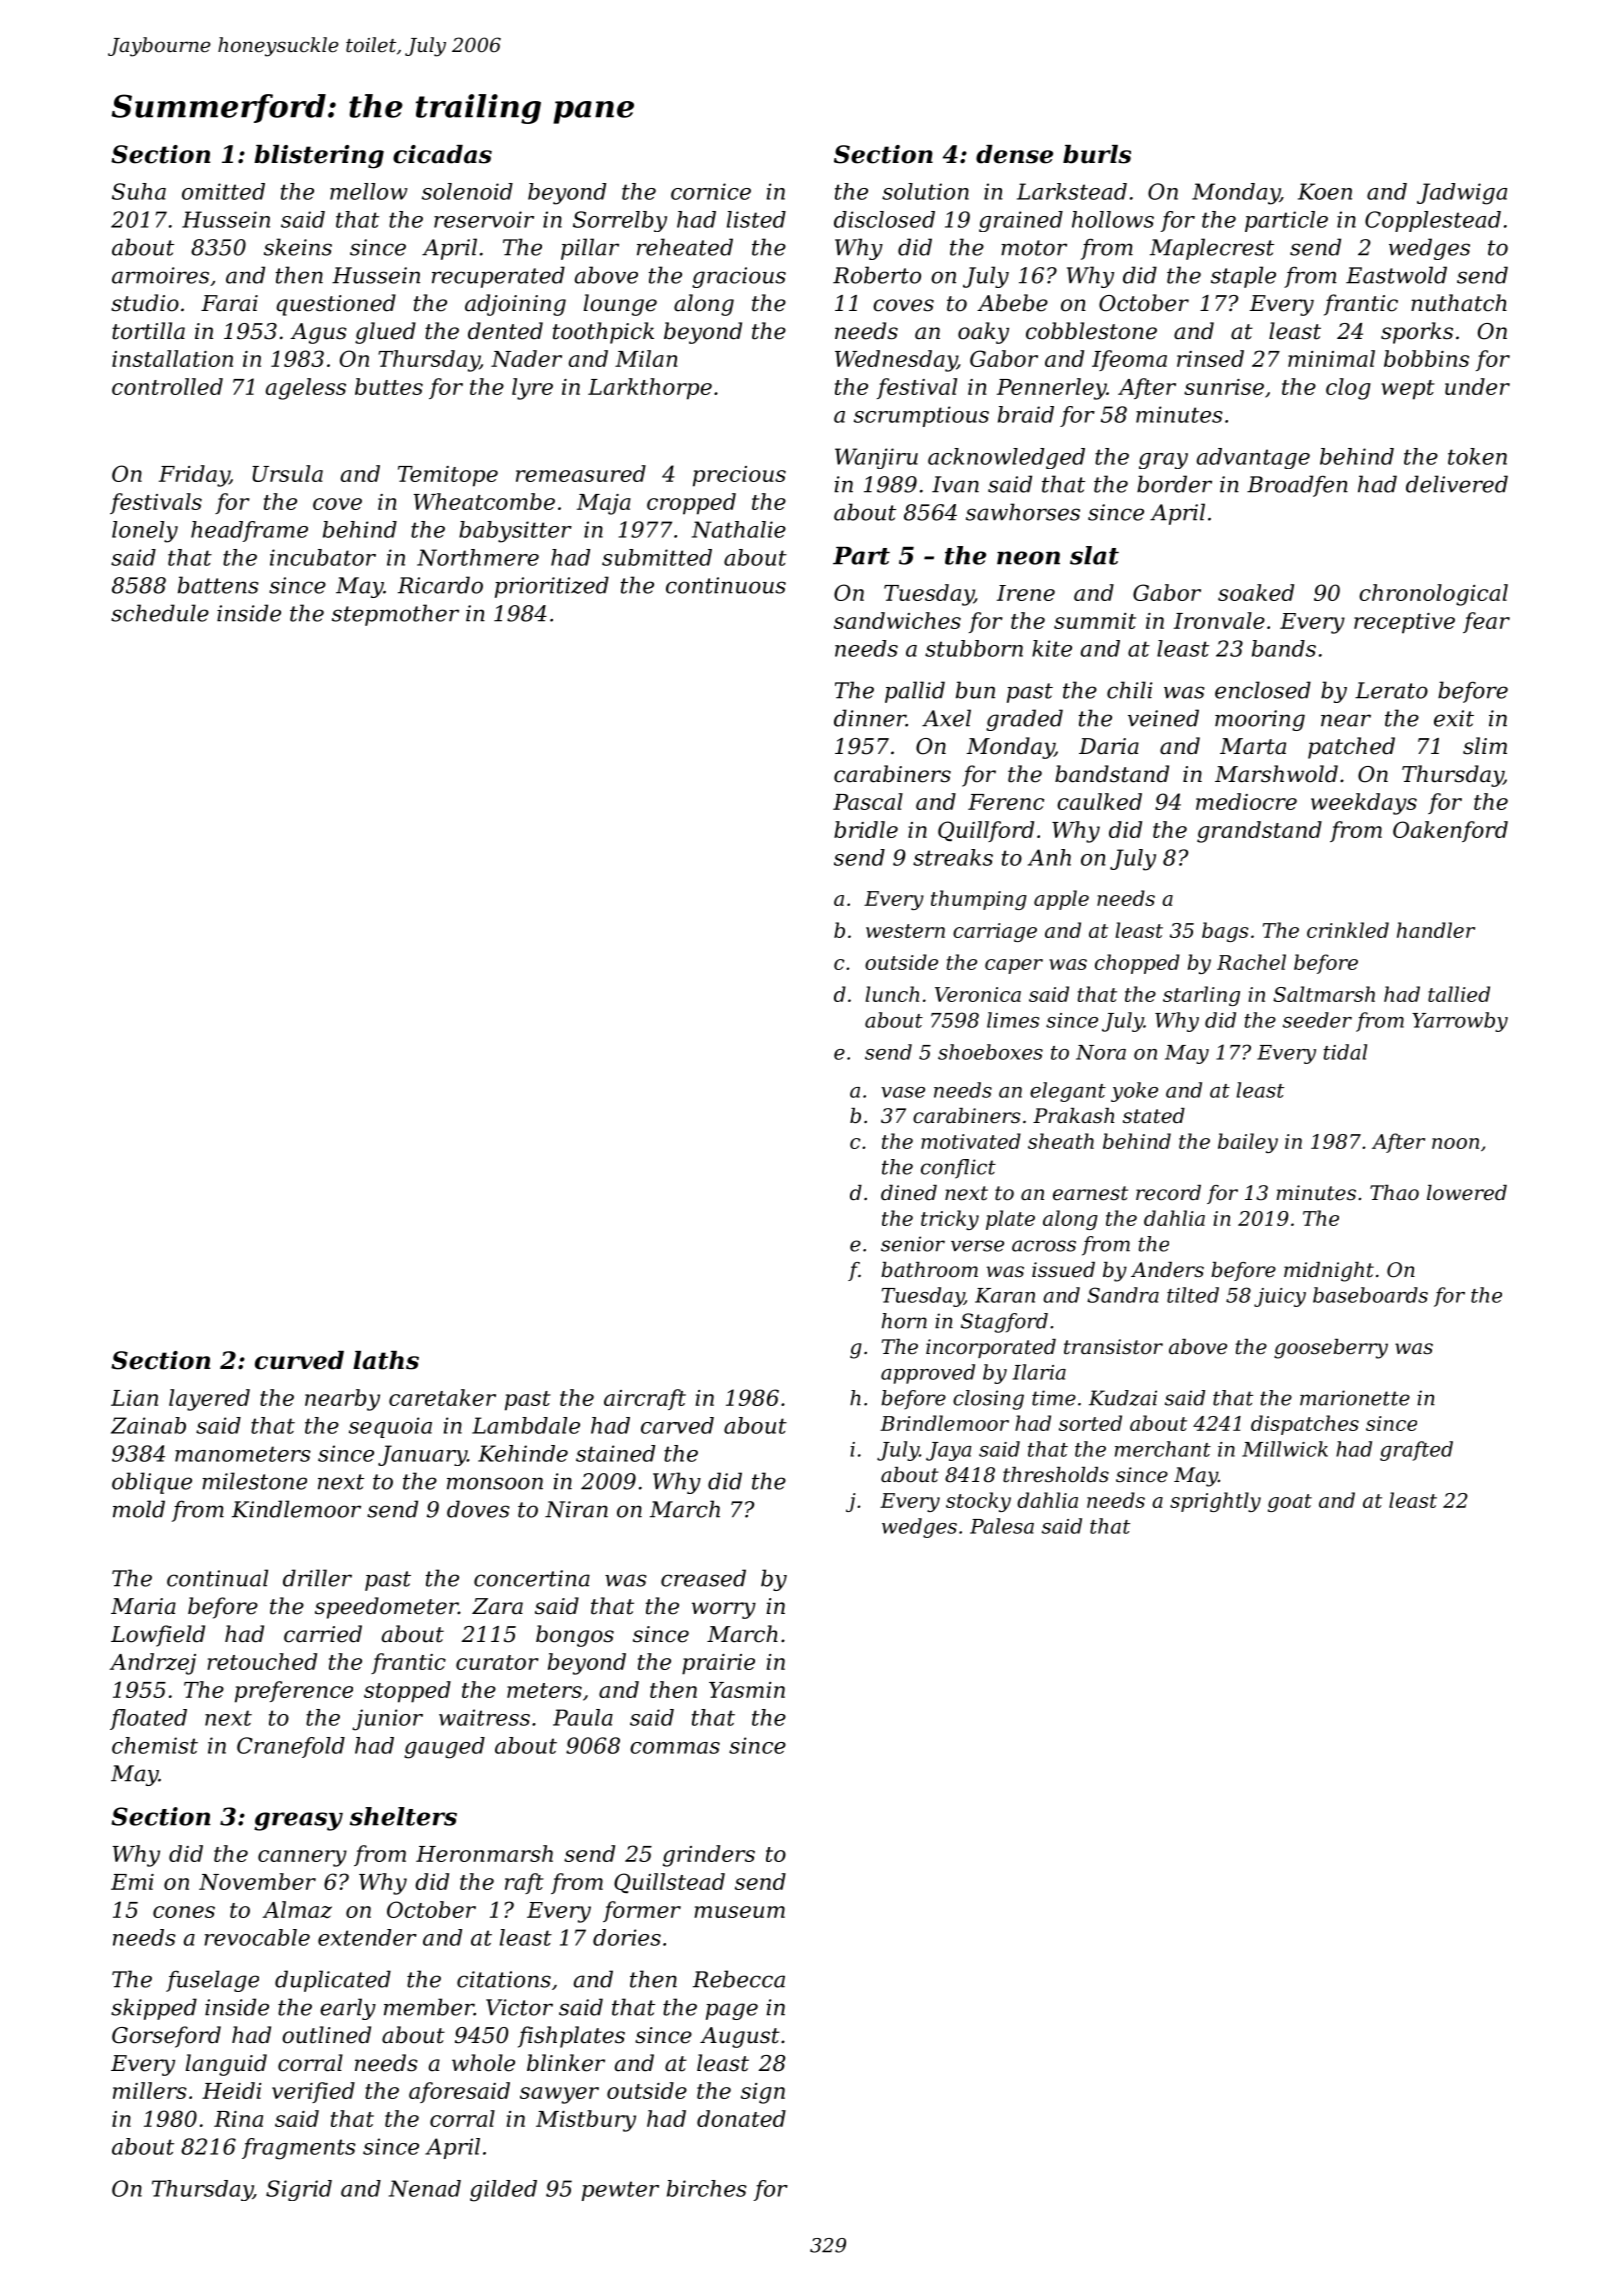 The height and width of the screenshot is (2292, 1620). I want to click on marionette, so click(1355, 1398).
